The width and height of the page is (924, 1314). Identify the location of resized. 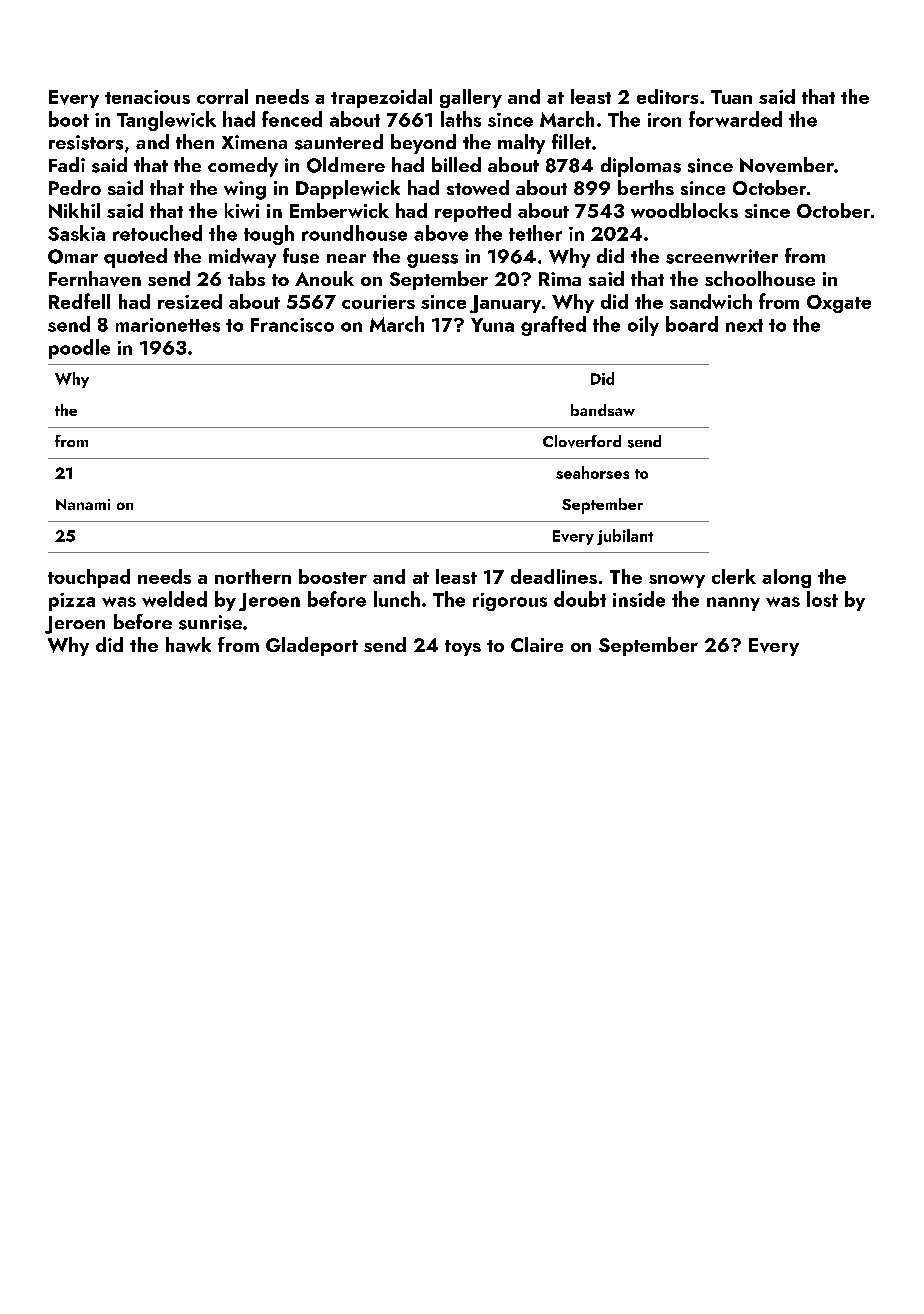
(190, 301).
